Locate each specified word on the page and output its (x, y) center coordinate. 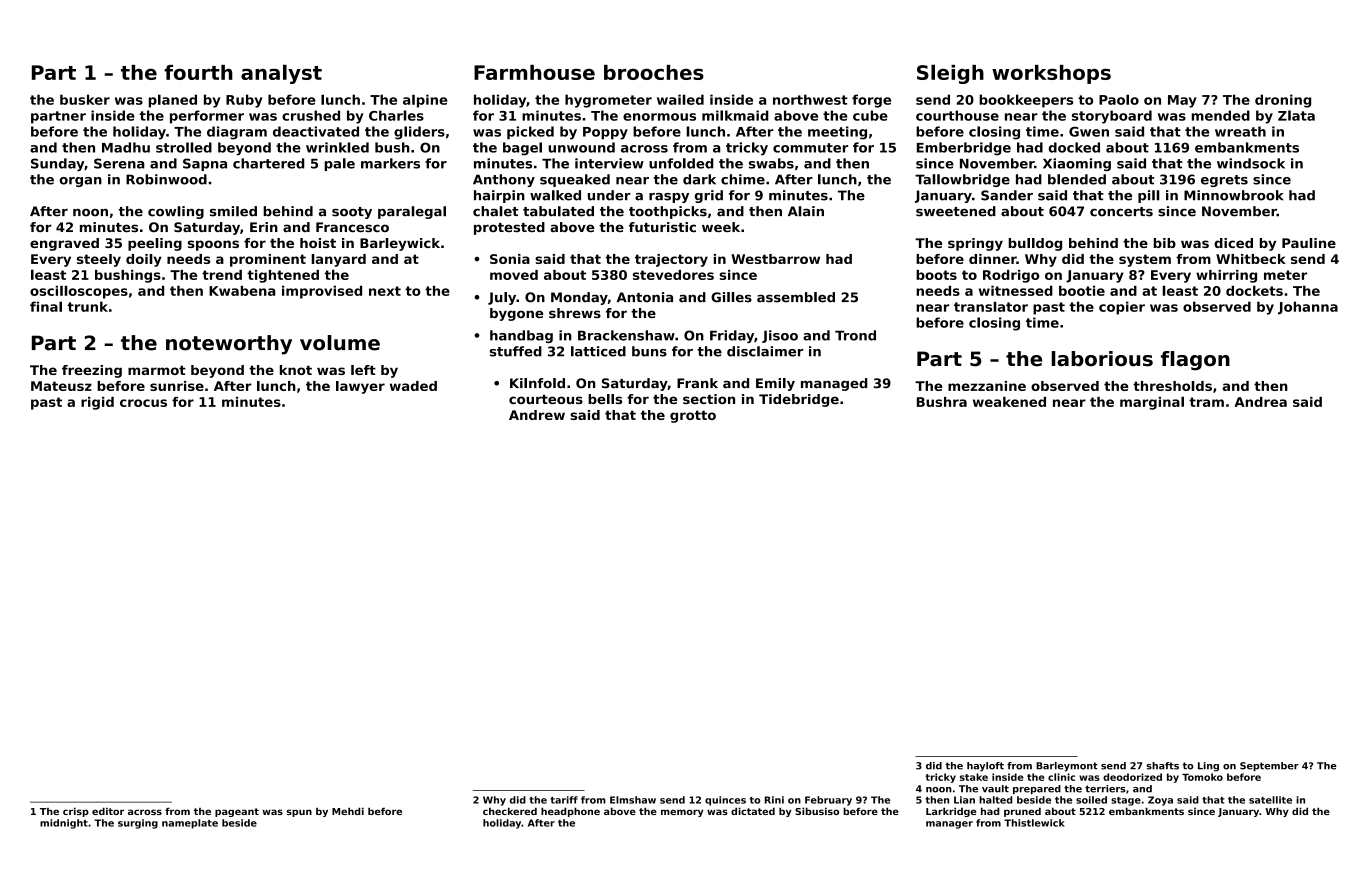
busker (85, 99)
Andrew (537, 415)
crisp (76, 812)
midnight (64, 824)
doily (144, 260)
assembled (796, 297)
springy (975, 244)
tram (1206, 402)
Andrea (1260, 402)
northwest (810, 99)
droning (1283, 101)
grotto (693, 416)
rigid (97, 403)
